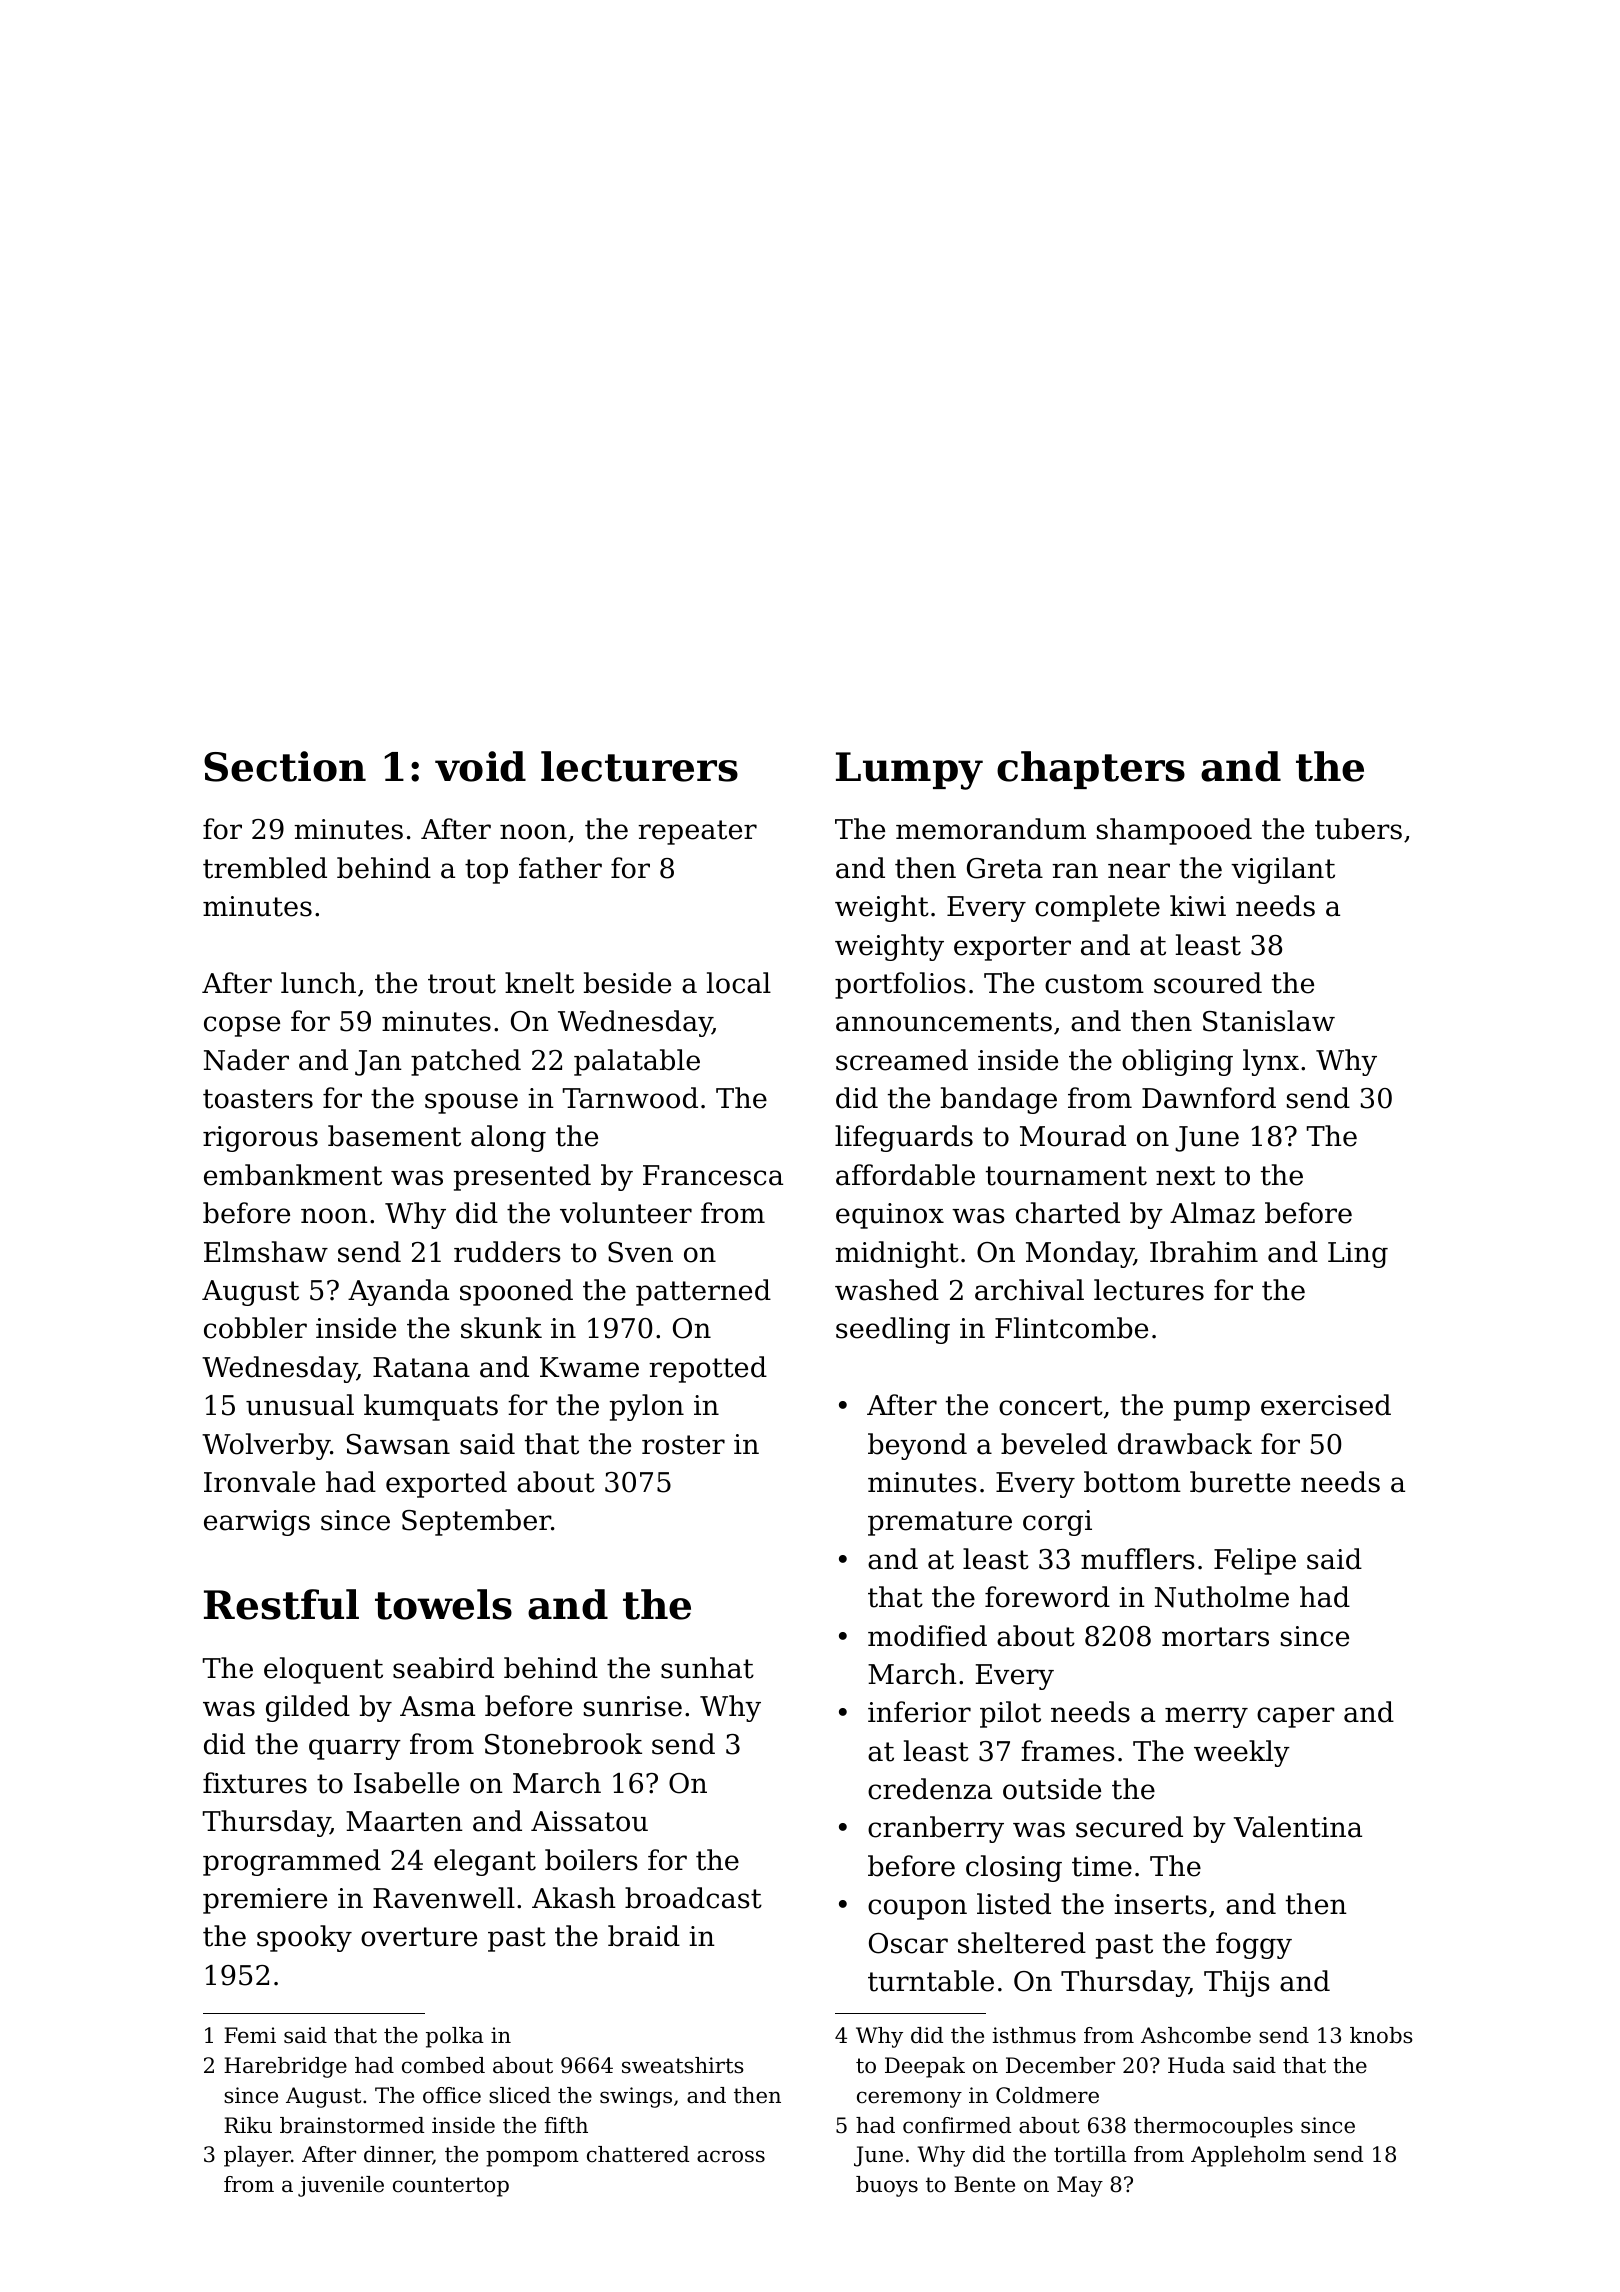 The image size is (1620, 2292). I want to click on kumquats, so click(431, 1407).
